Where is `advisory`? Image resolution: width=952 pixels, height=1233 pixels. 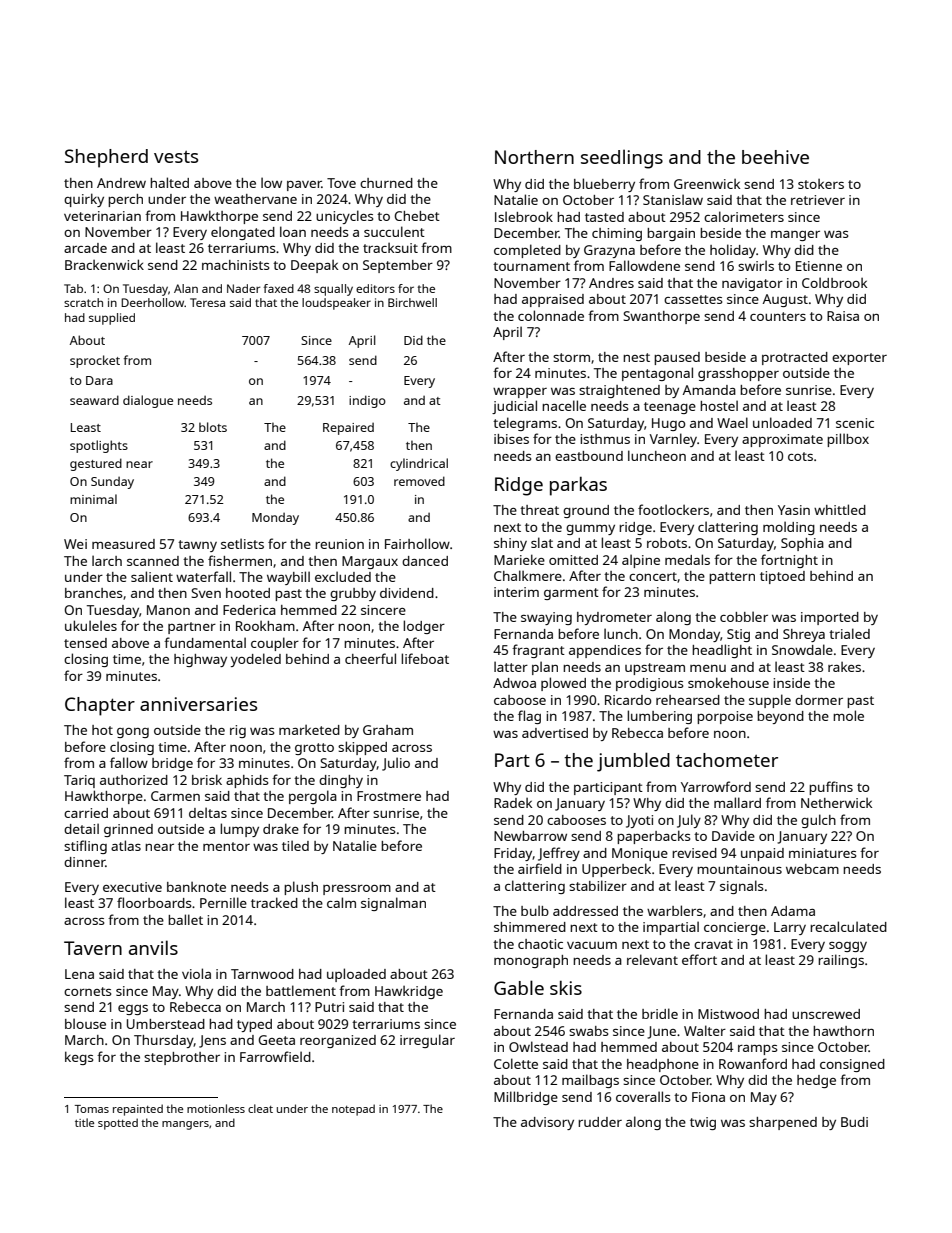
advisory is located at coordinates (547, 1123).
